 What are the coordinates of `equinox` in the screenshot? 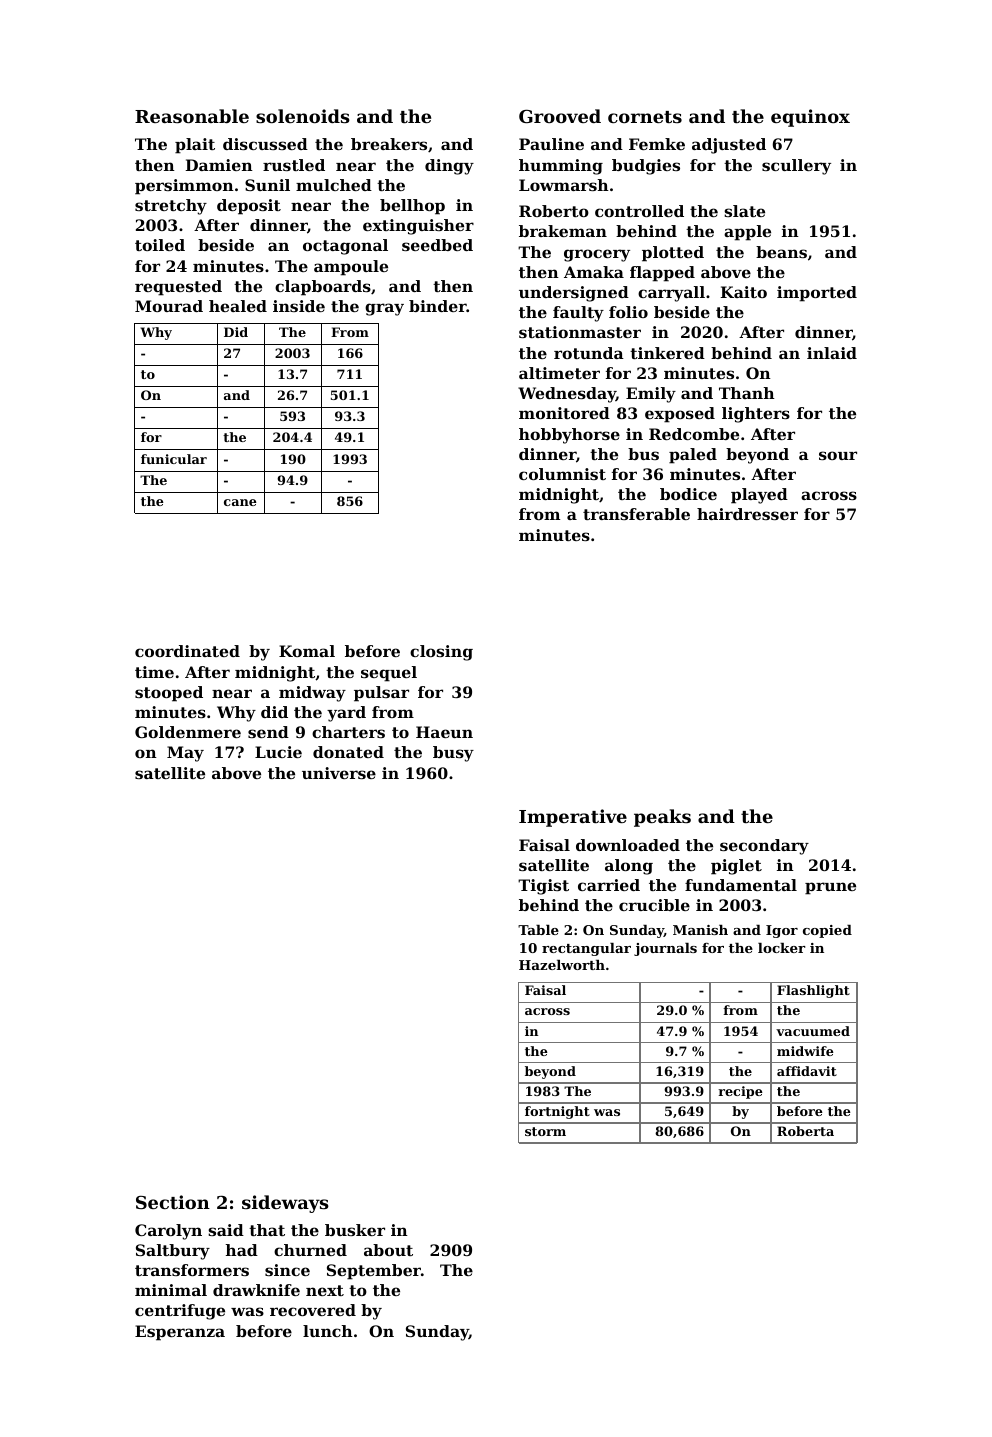 It's located at (810, 118).
